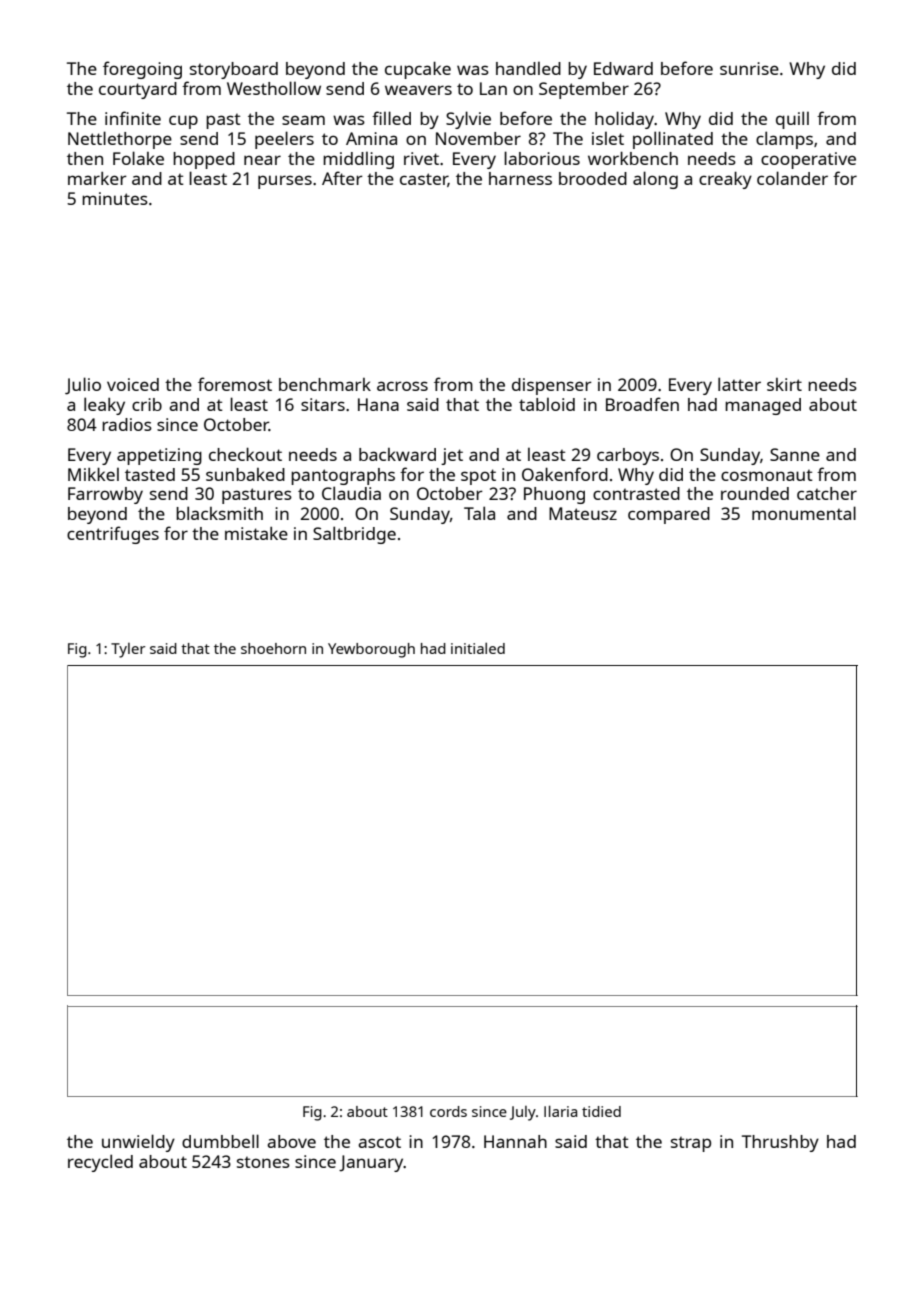 The image size is (924, 1308). What do you see at coordinates (138, 1143) in the screenshot?
I see `unwieldy` at bounding box center [138, 1143].
